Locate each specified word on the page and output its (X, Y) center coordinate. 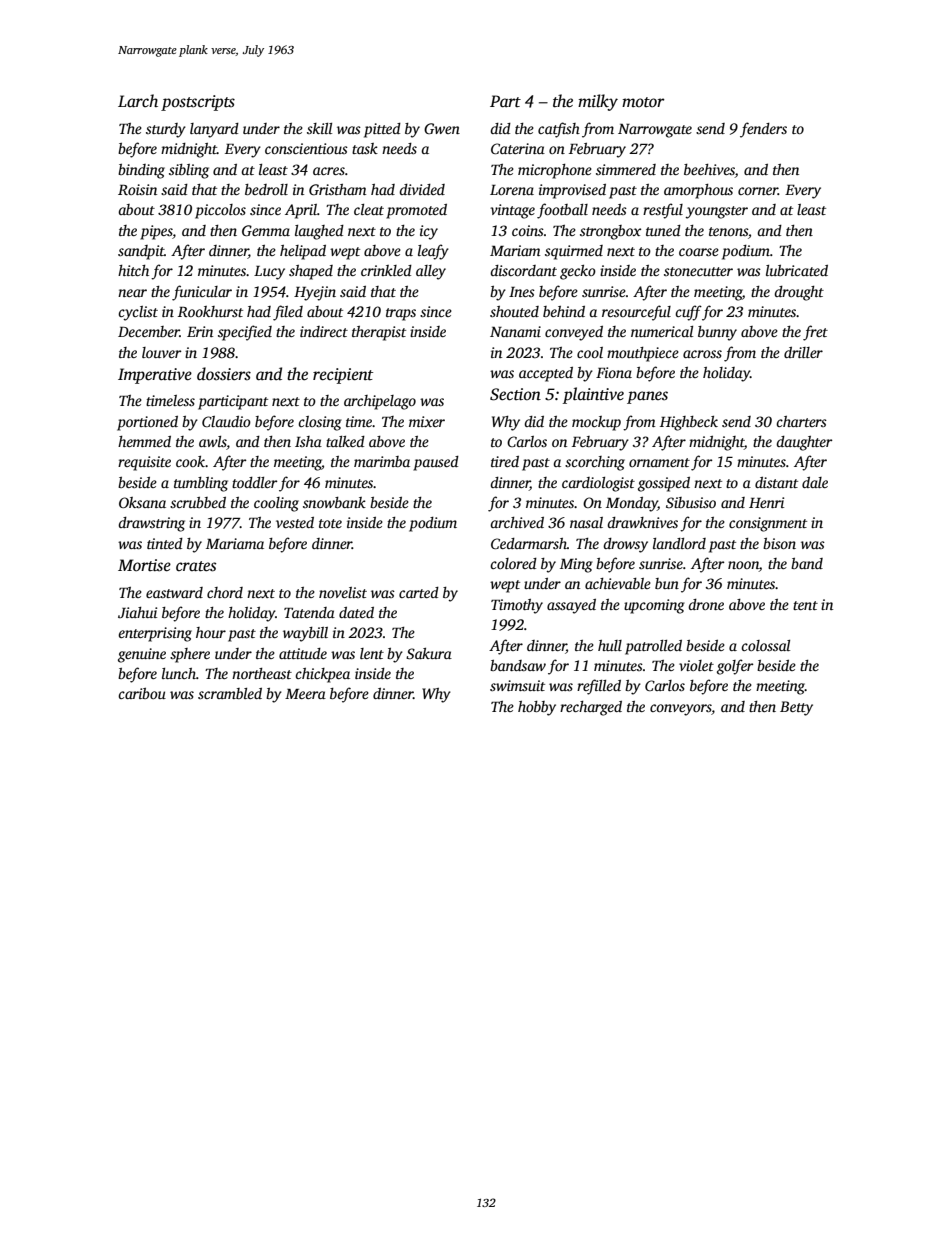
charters (801, 421)
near (132, 293)
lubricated (797, 270)
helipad (303, 252)
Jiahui (137, 612)
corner (758, 191)
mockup (596, 423)
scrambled (230, 693)
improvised (572, 191)
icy (429, 232)
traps (401, 314)
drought (799, 293)
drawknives (642, 522)
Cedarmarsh (529, 543)
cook (190, 461)
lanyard (214, 130)
